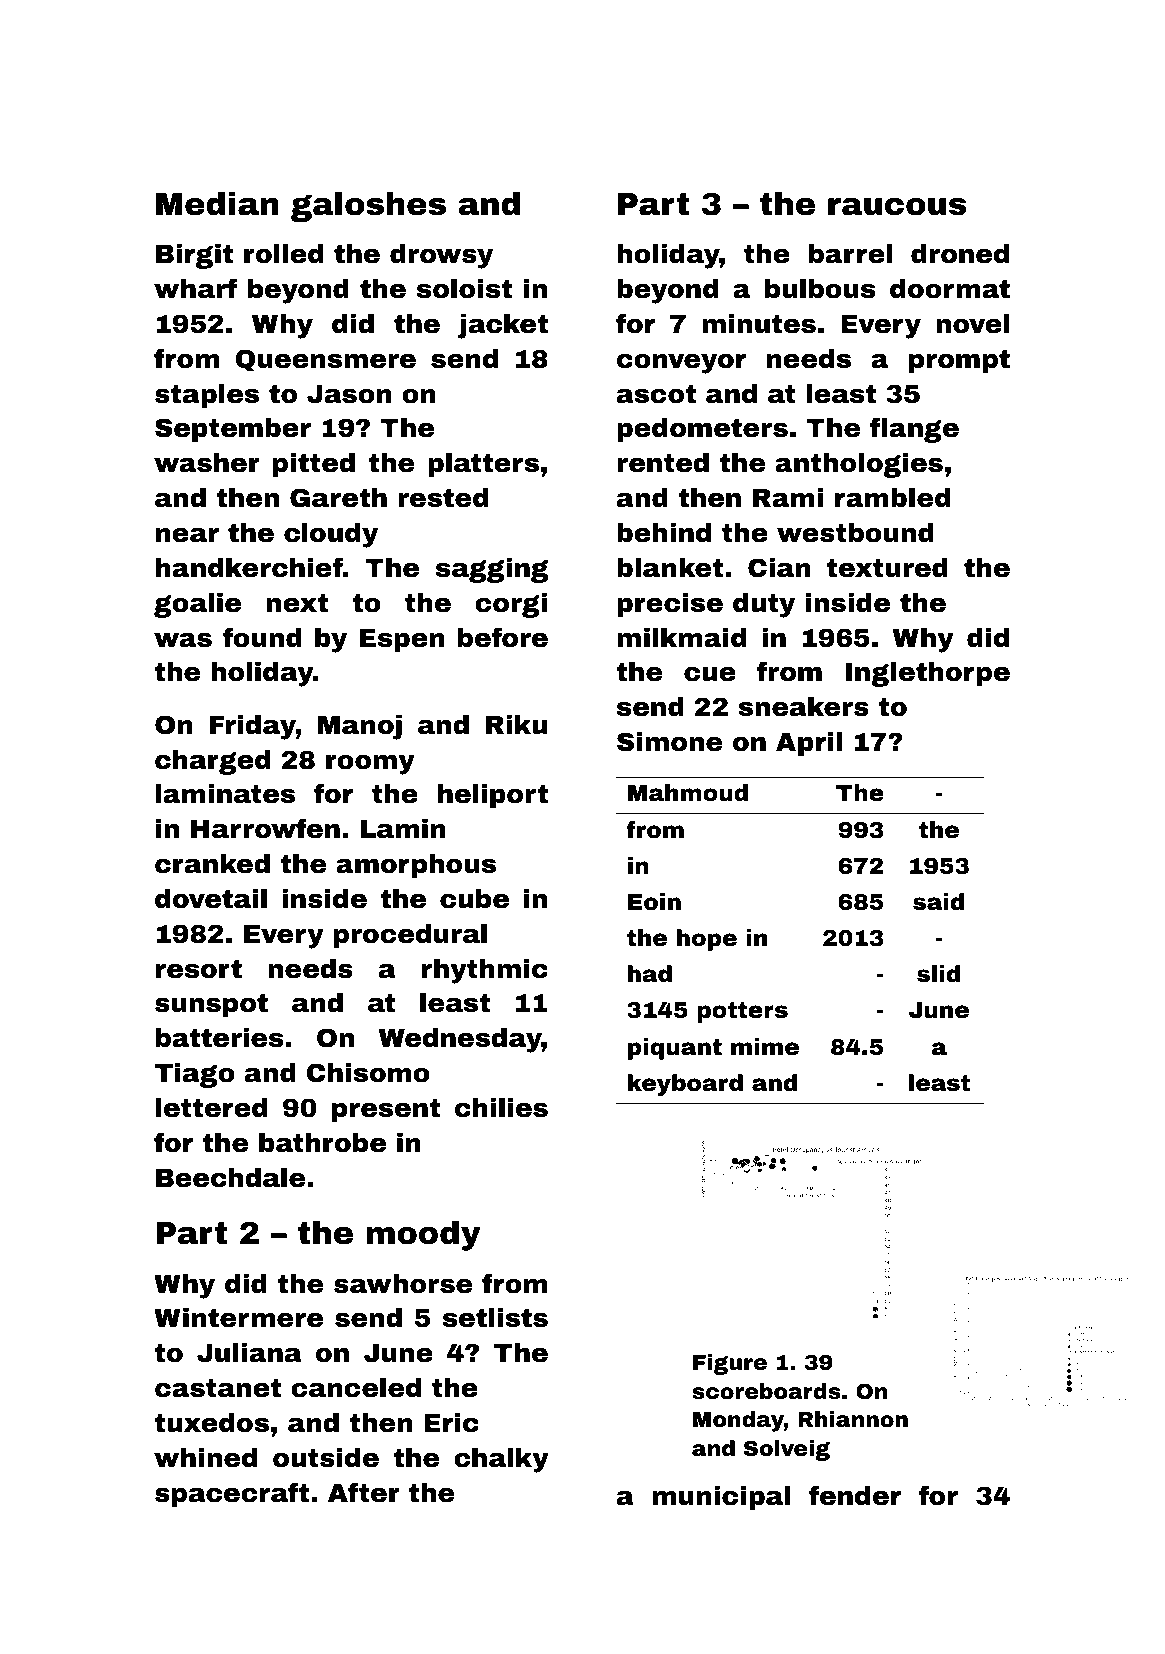  Describe the element at coordinates (897, 207) in the page. I see `raucous` at that location.
